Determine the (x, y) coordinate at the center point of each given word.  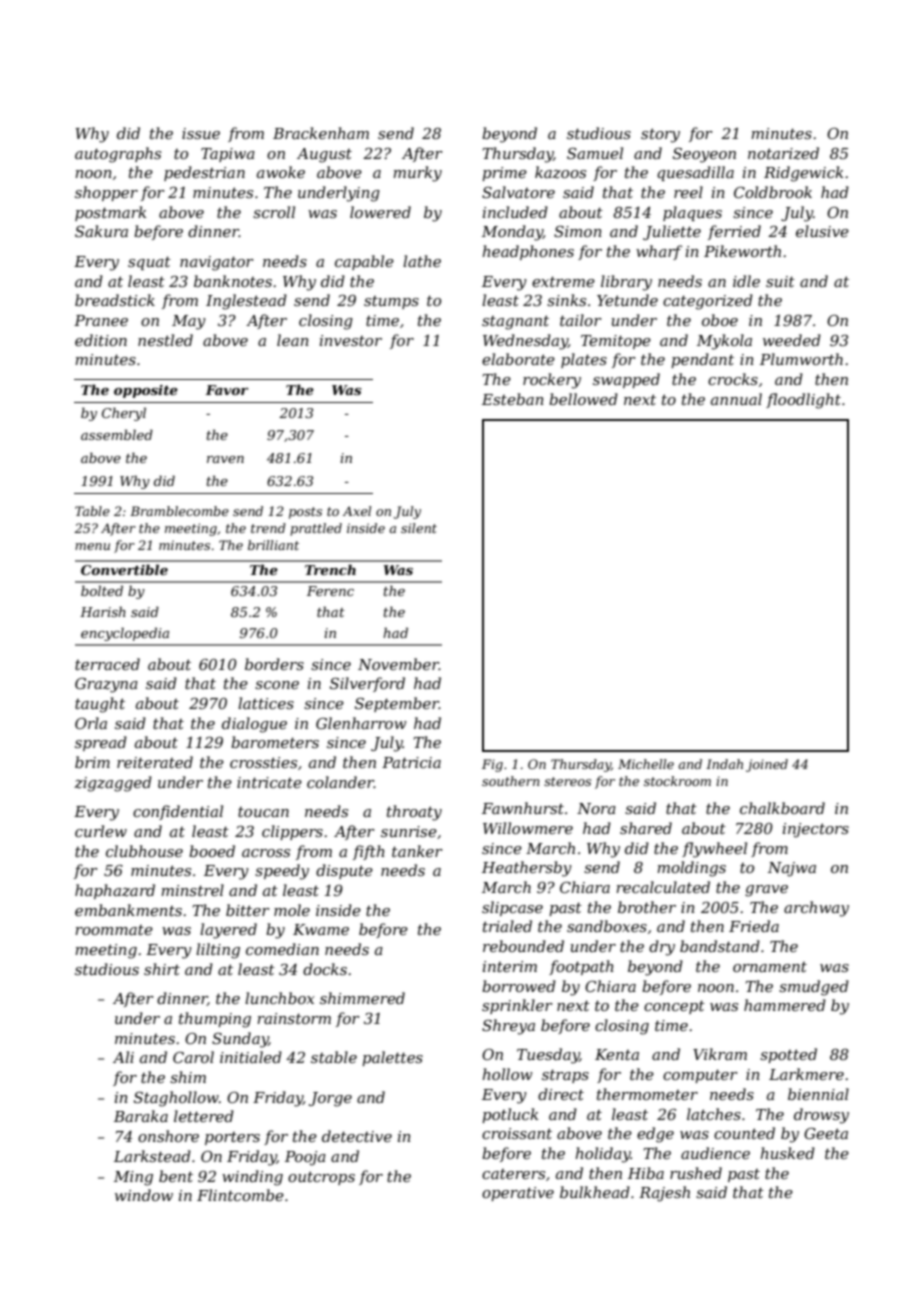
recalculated (663, 887)
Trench (330, 569)
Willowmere (528, 828)
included (515, 212)
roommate (114, 930)
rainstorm (294, 1018)
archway (816, 909)
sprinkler (517, 1006)
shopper (106, 193)
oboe (720, 320)
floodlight (803, 401)
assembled (117, 434)
